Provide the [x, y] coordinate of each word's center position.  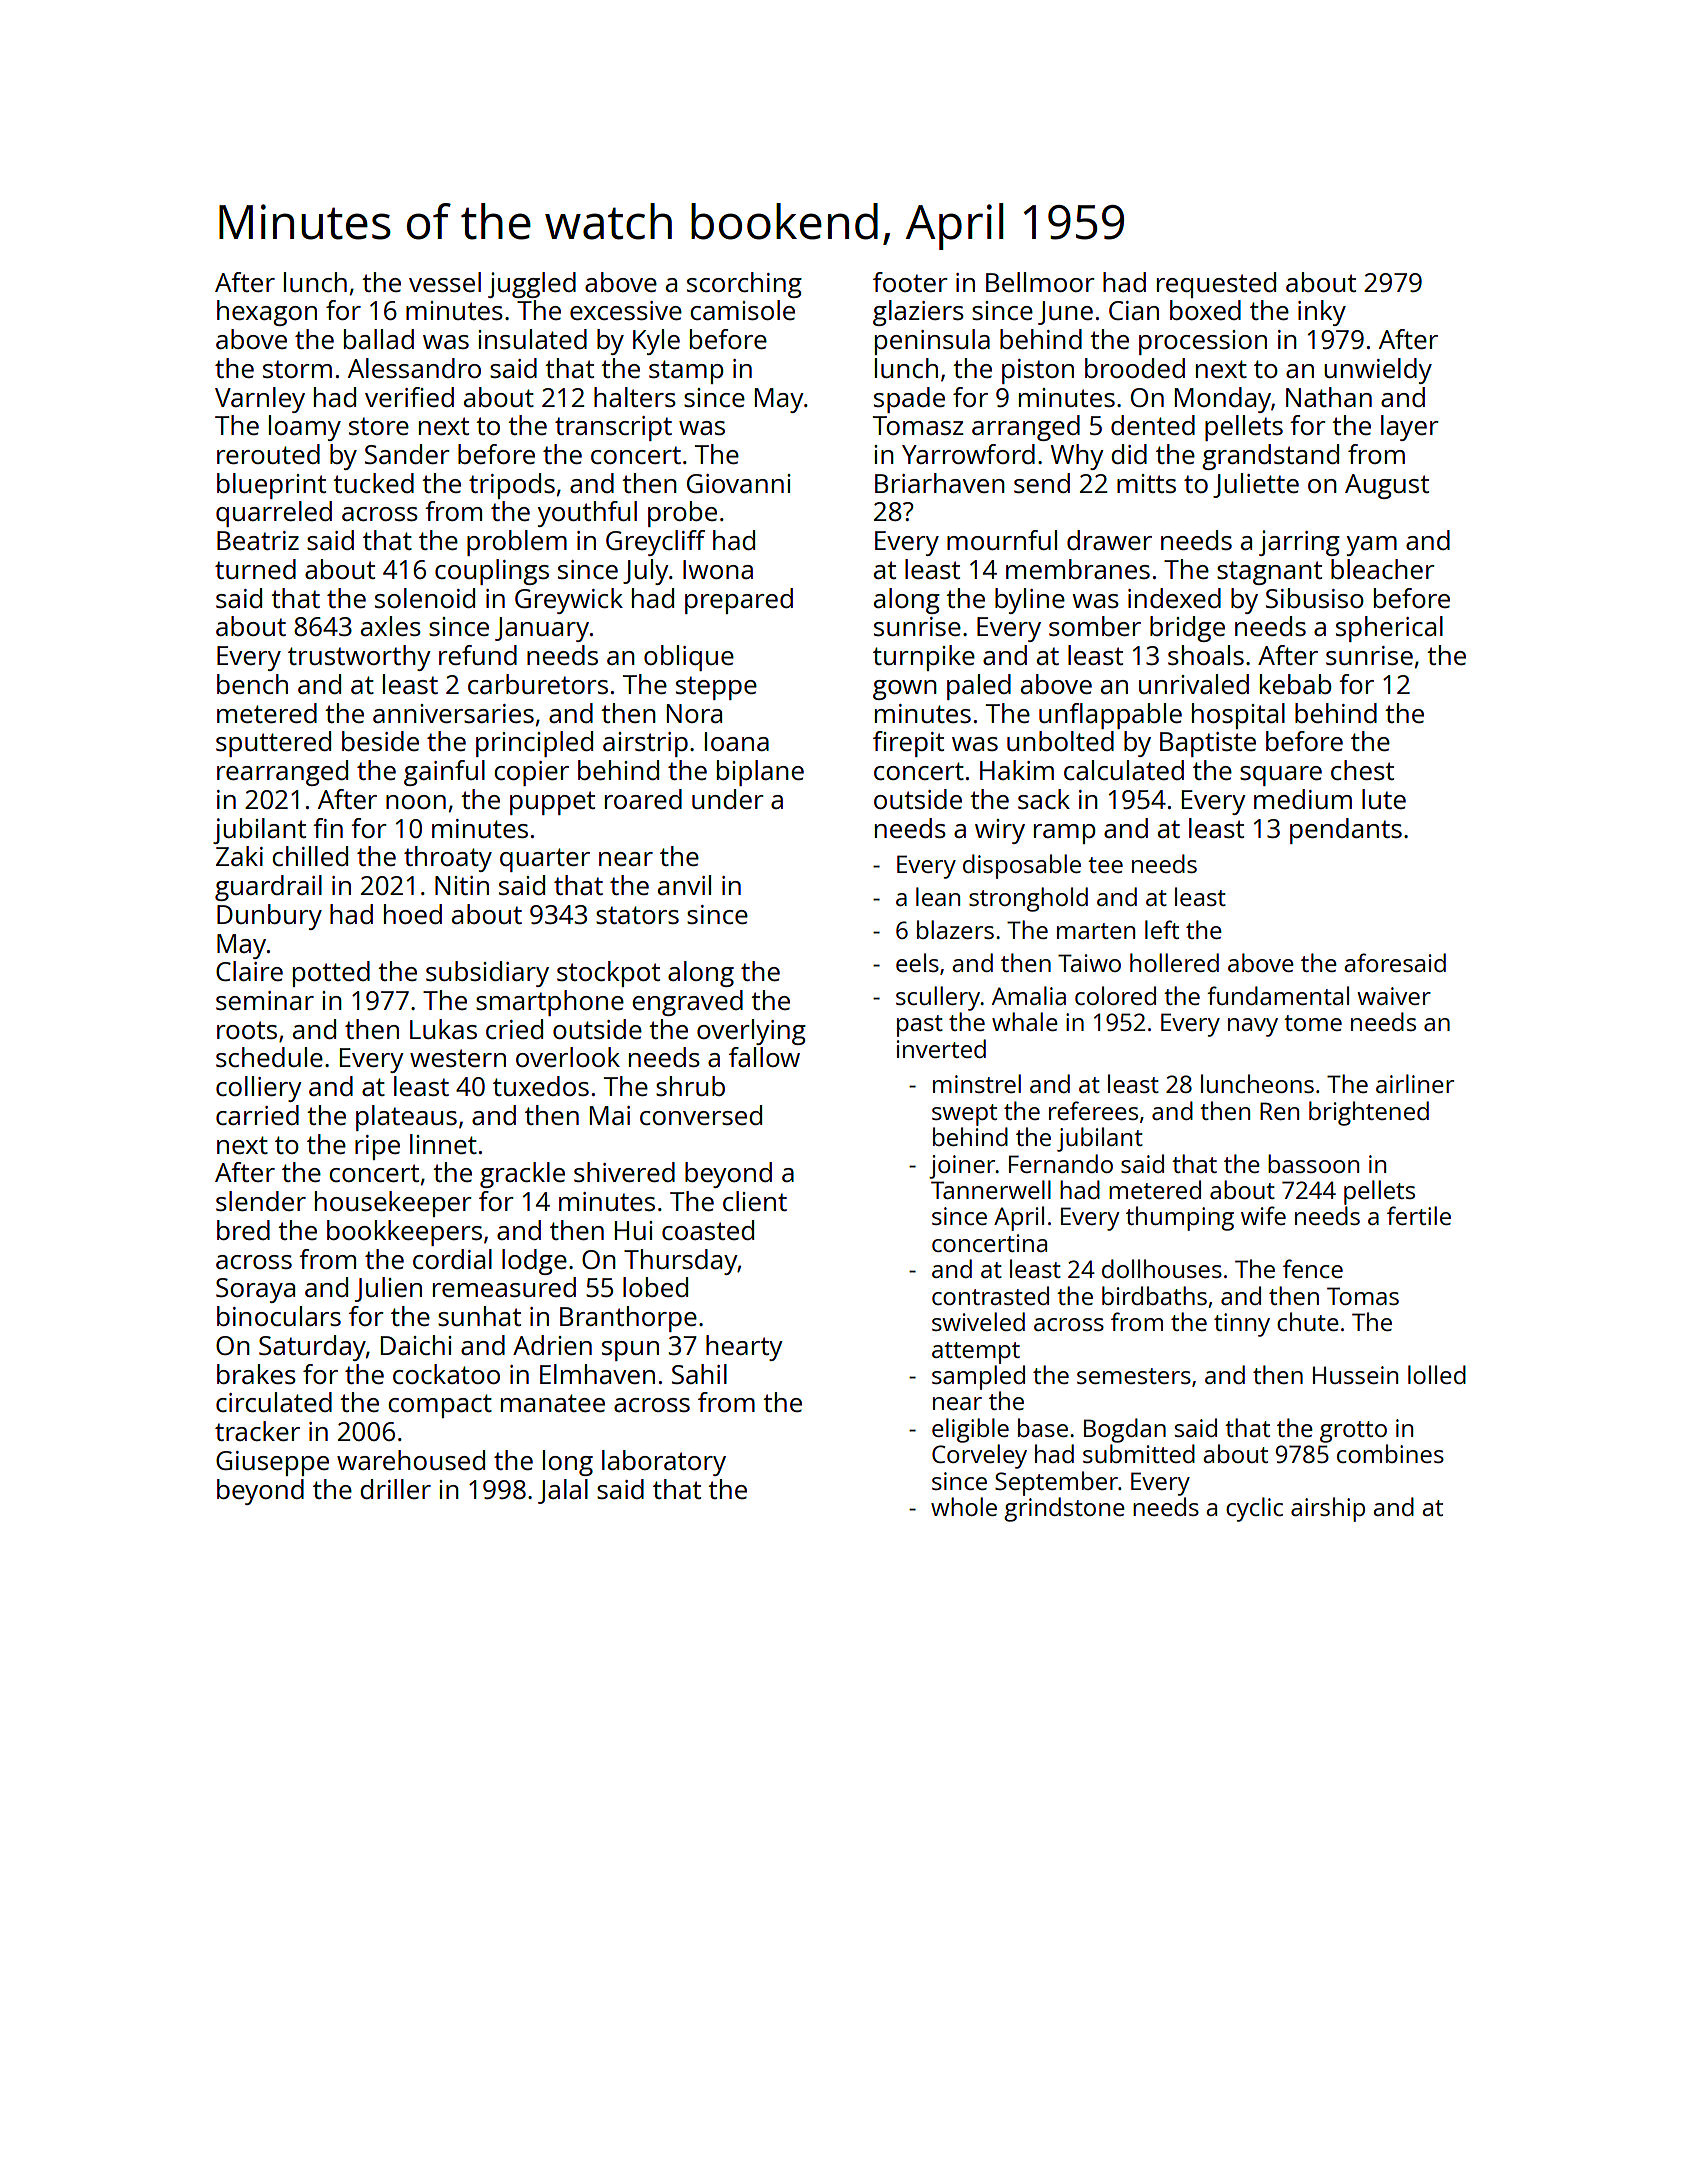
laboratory [664, 1463]
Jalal [563, 1491]
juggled [532, 285]
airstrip [645, 744]
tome [1313, 1023]
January [542, 629]
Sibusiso [1315, 598]
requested [1216, 285]
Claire [249, 971]
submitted [1139, 1453]
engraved [687, 1003]
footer [910, 282]
